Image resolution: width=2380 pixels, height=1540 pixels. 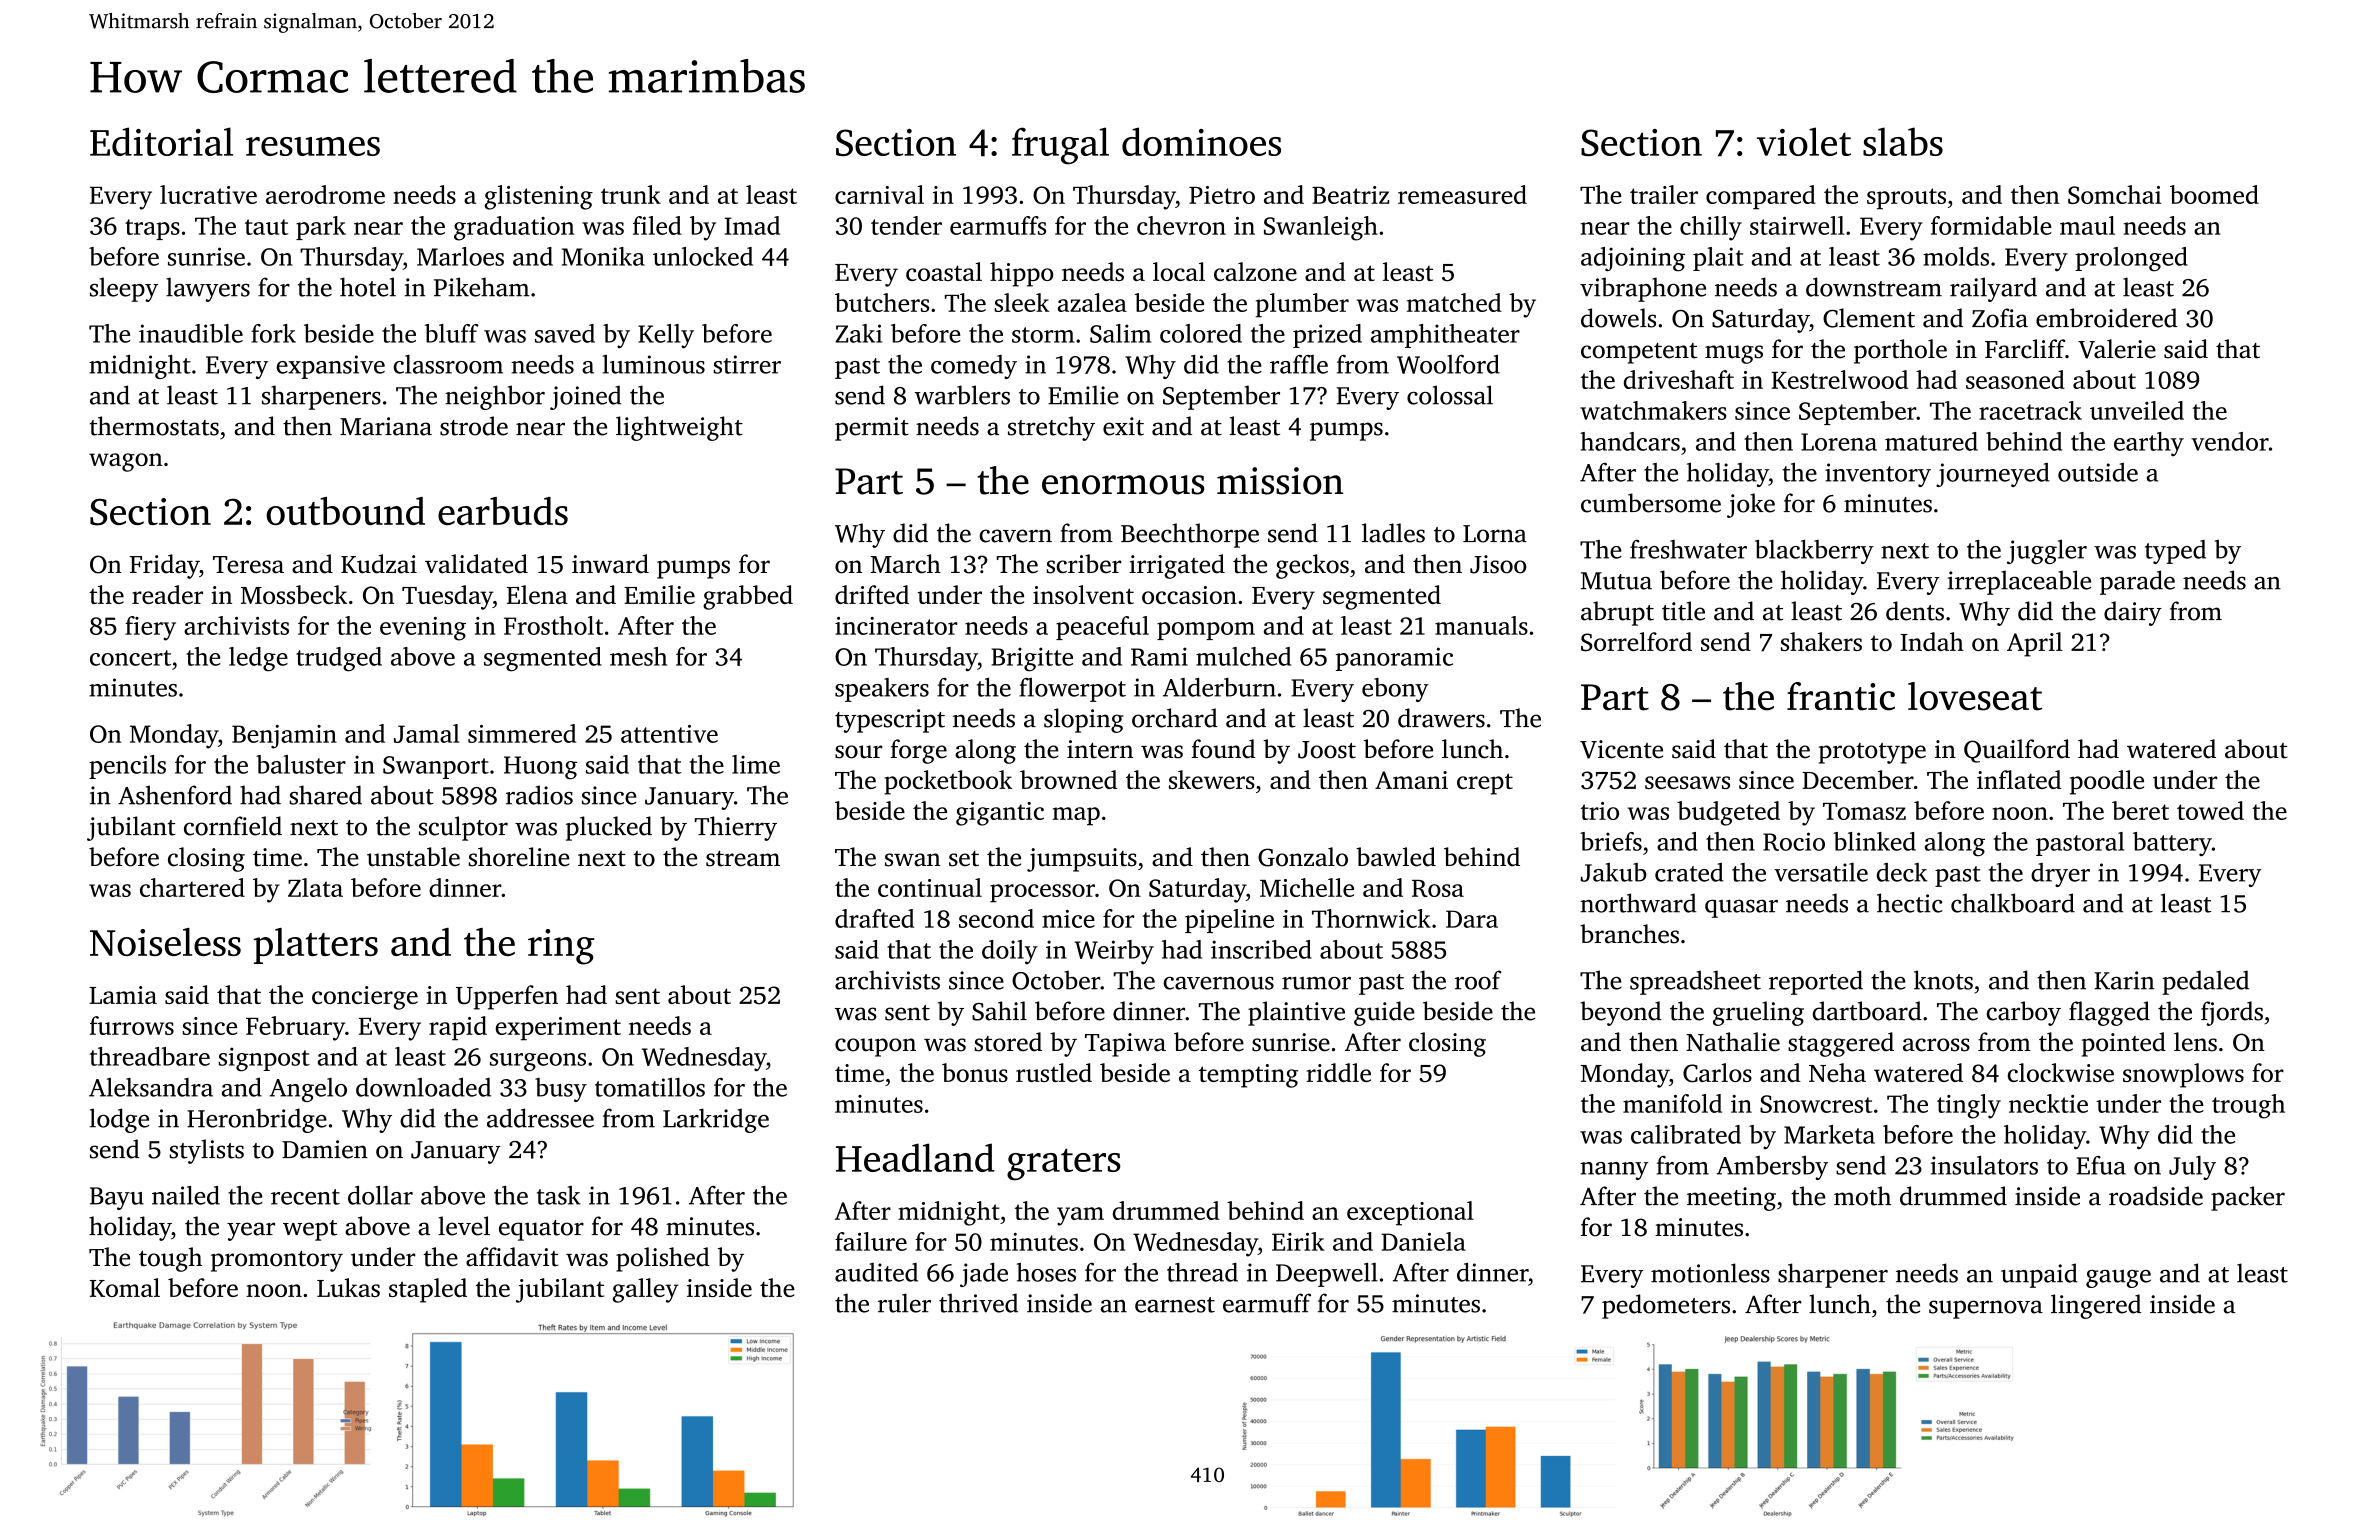 I want to click on earnest, so click(x=1175, y=1305).
